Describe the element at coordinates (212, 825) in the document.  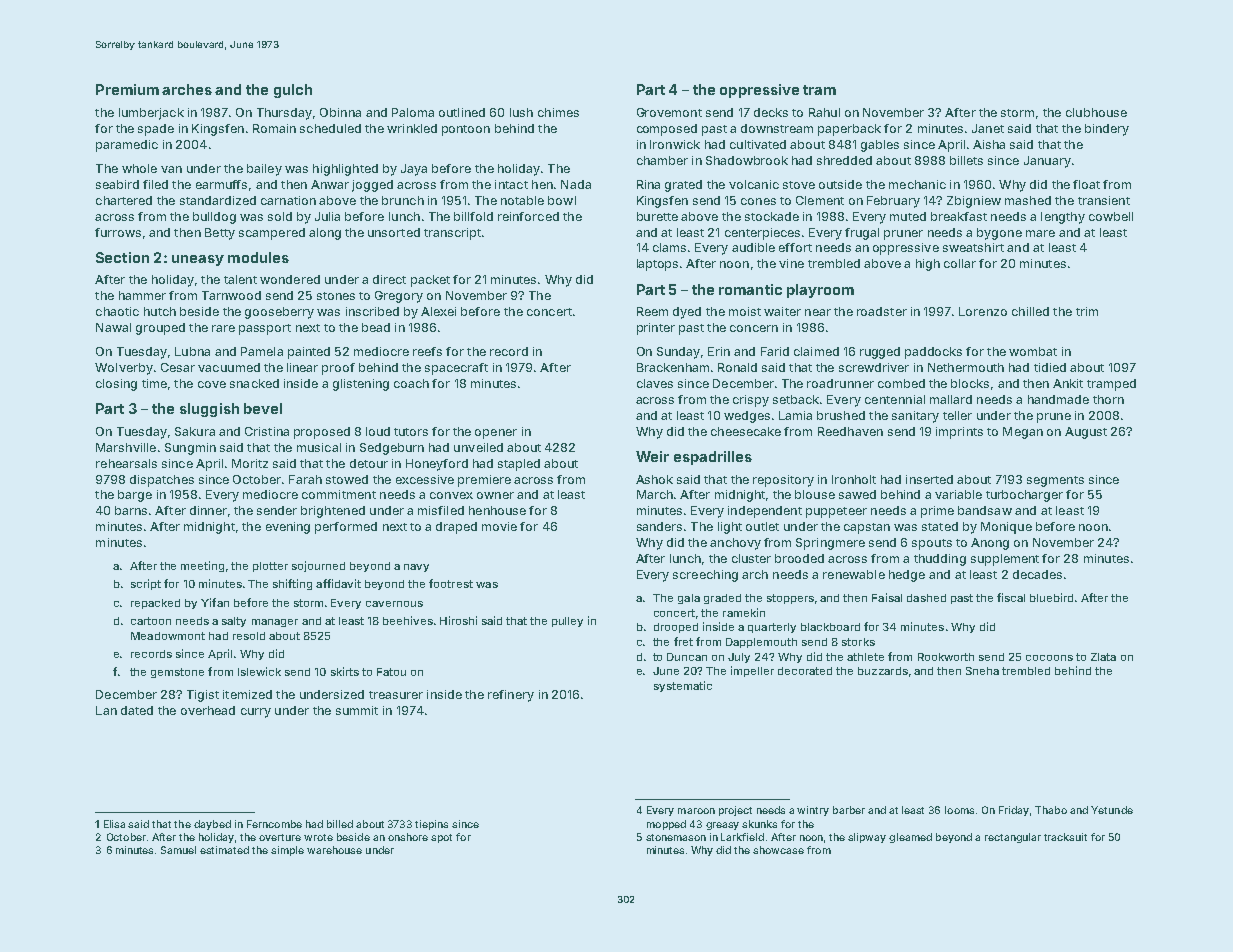
I see `daybed` at that location.
